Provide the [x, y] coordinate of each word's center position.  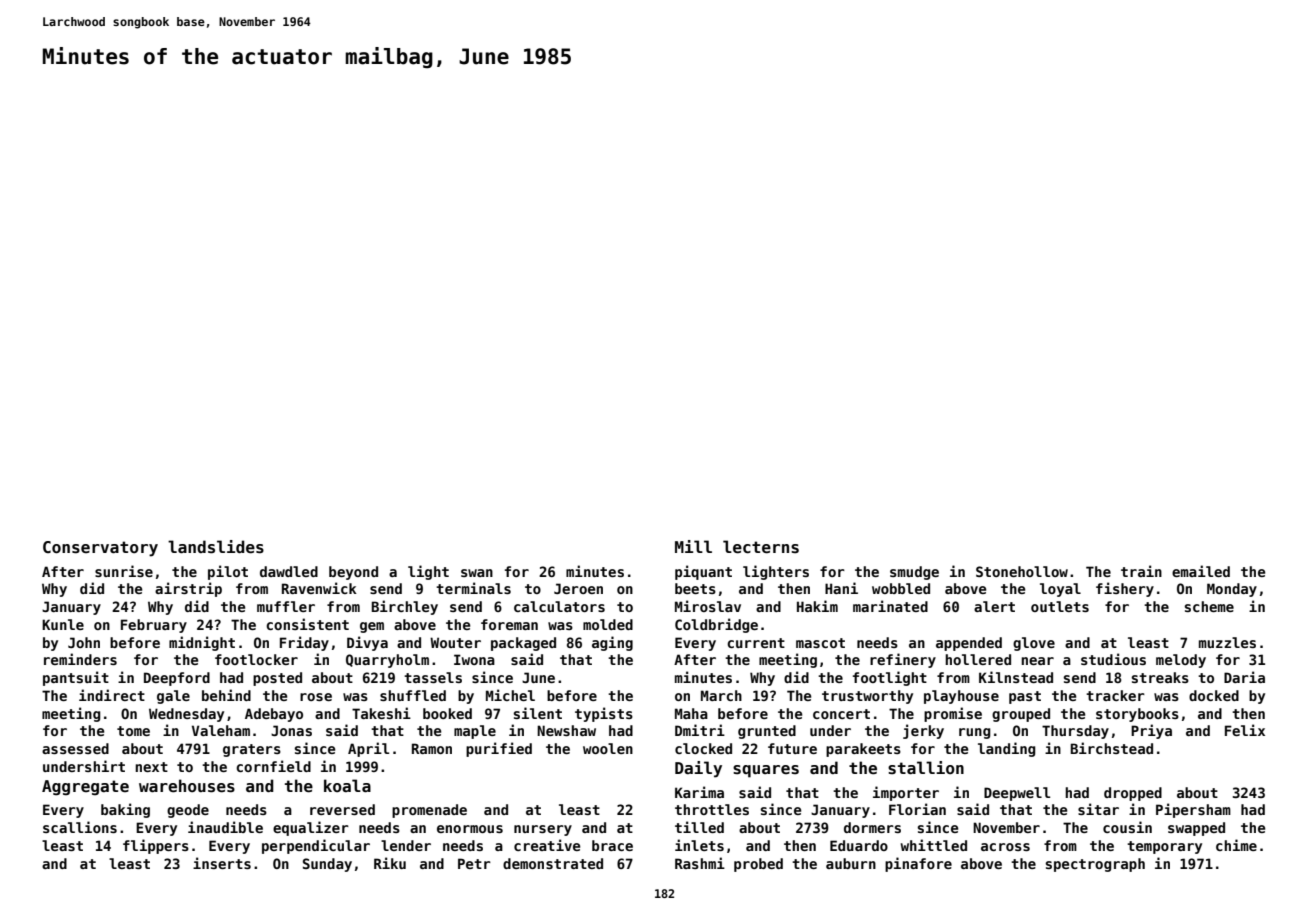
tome [133, 731]
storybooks [1137, 715]
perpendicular [316, 846]
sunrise [124, 571]
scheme [1209, 606]
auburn [851, 863]
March [721, 695]
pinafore [918, 864]
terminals [473, 588]
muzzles [1227, 642]
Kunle [63, 624]
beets [695, 588]
